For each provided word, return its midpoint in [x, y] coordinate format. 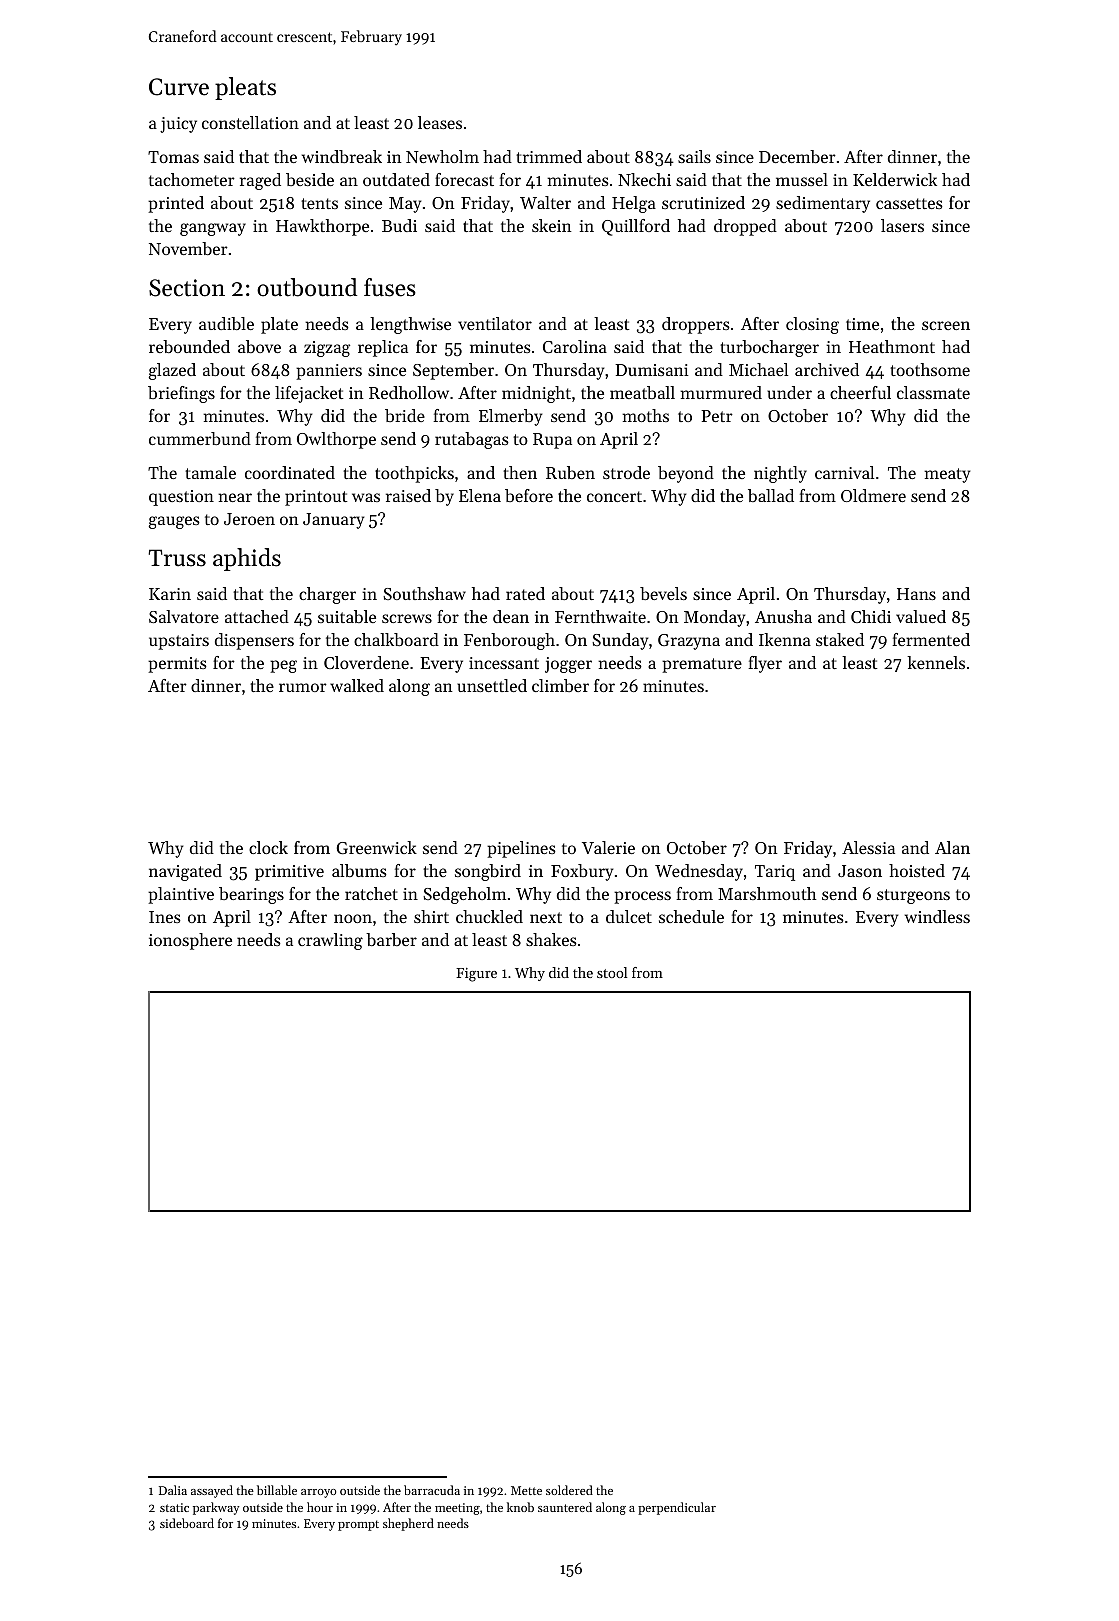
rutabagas [472, 440]
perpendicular [677, 1508]
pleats [245, 88]
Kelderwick [895, 179]
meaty [947, 475]
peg [283, 666]
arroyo [318, 1493]
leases [440, 122]
